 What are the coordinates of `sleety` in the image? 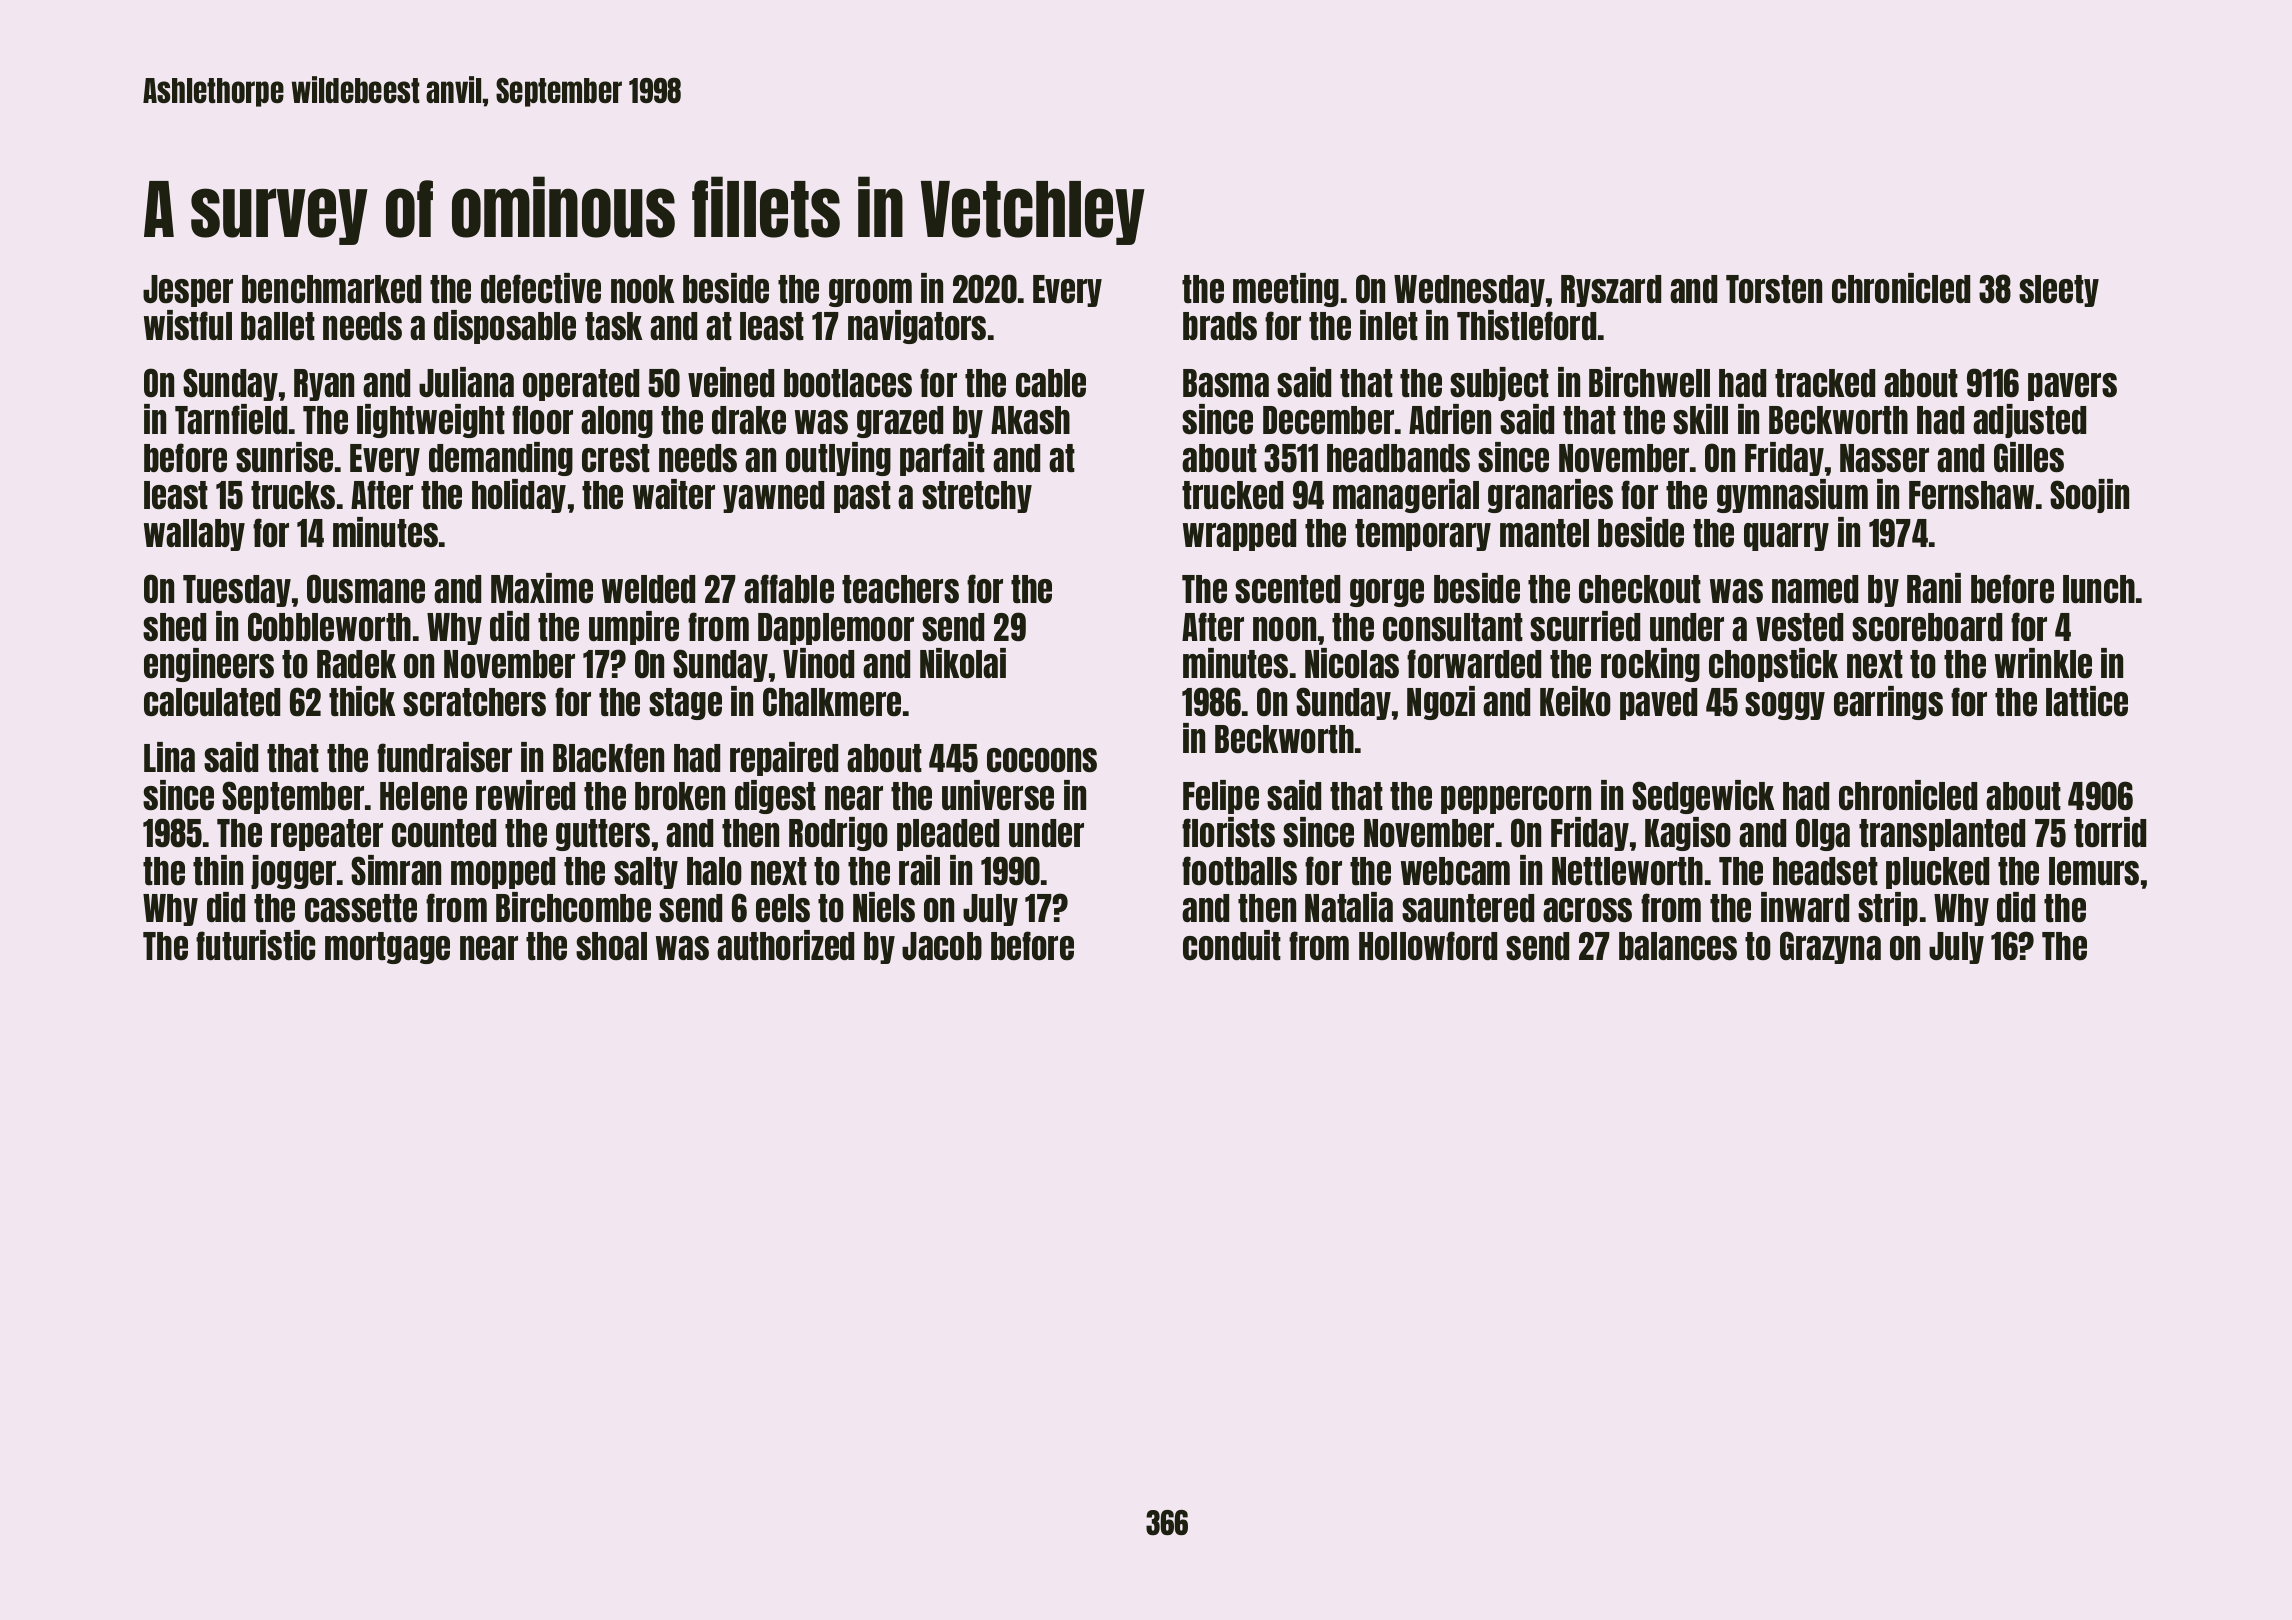 It's located at (2059, 291).
